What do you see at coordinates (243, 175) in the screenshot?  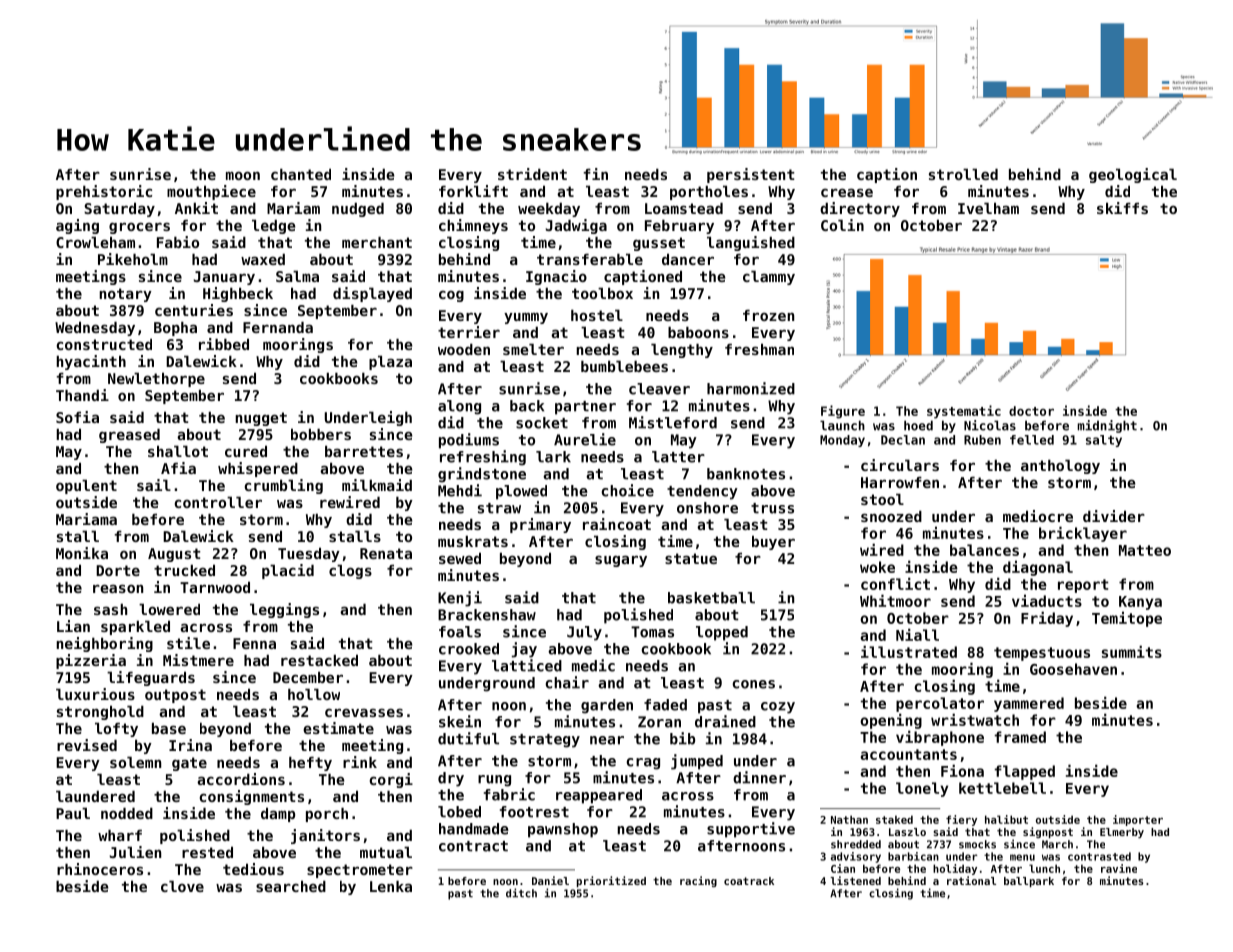 I see `moon` at bounding box center [243, 175].
